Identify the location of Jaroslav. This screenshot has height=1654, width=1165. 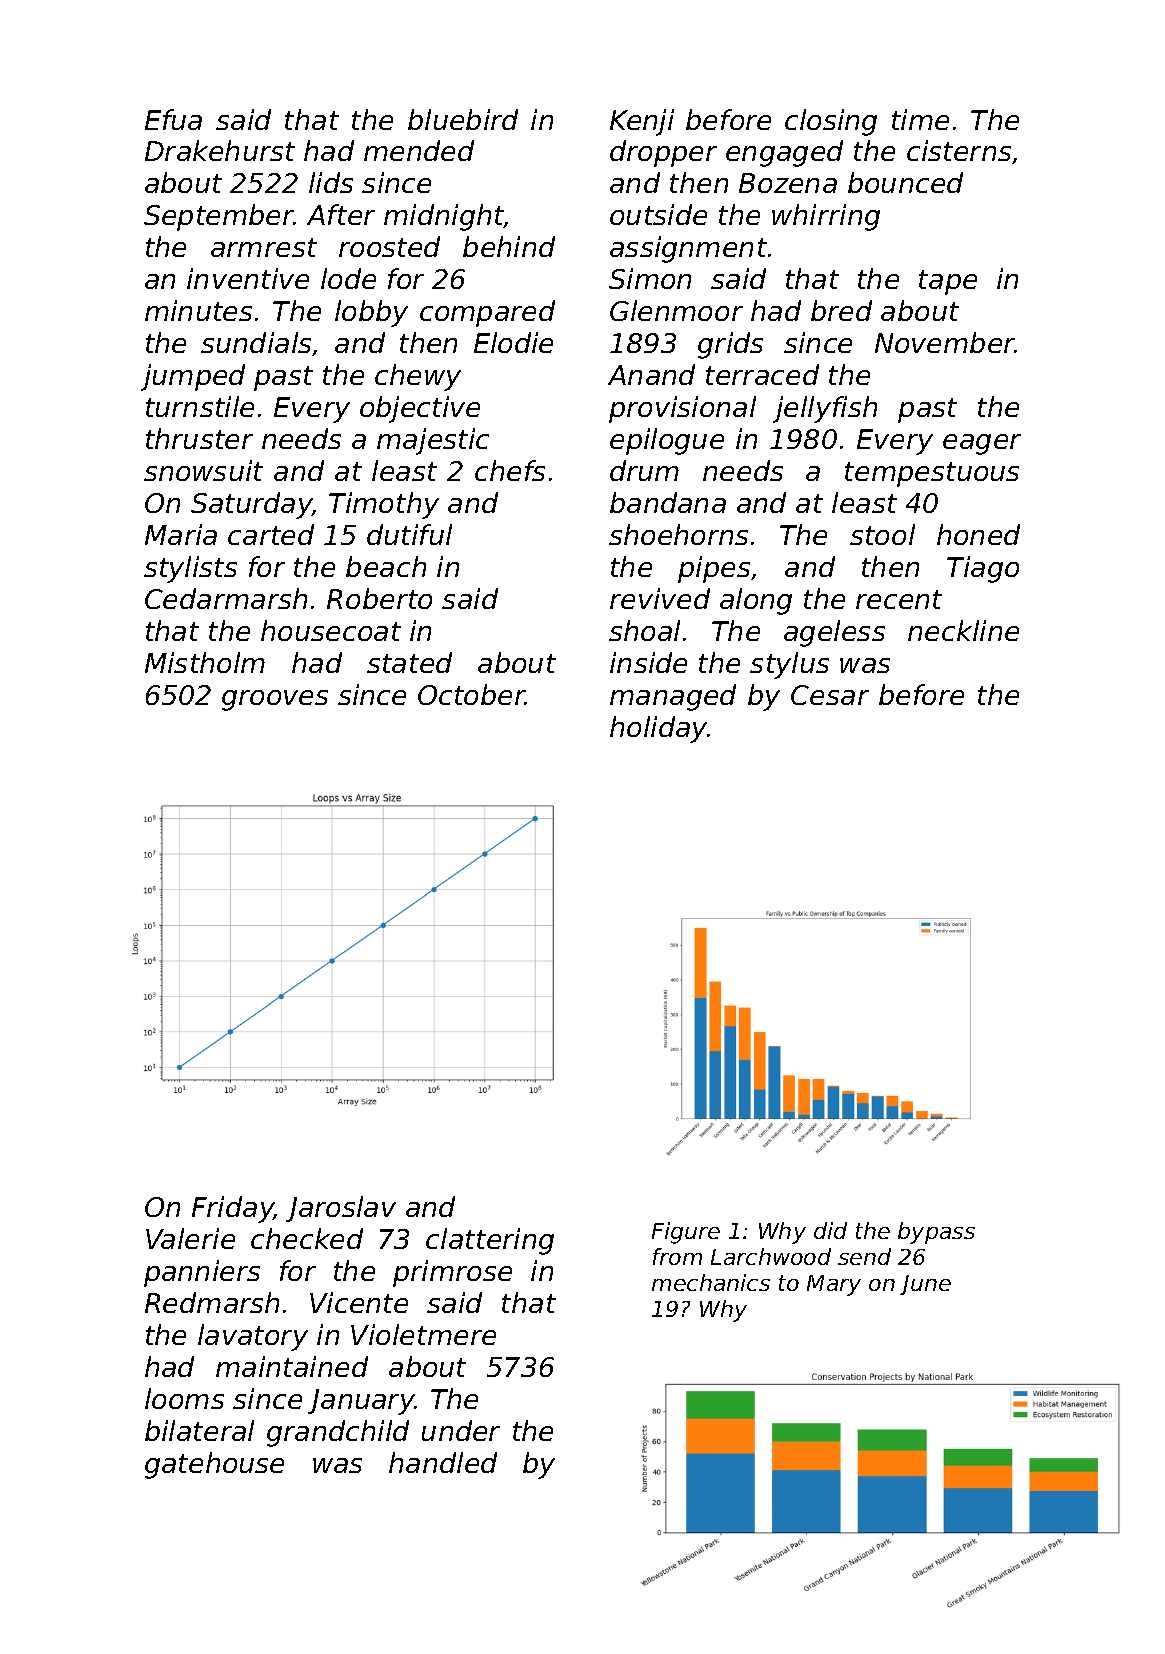
(341, 1209).
